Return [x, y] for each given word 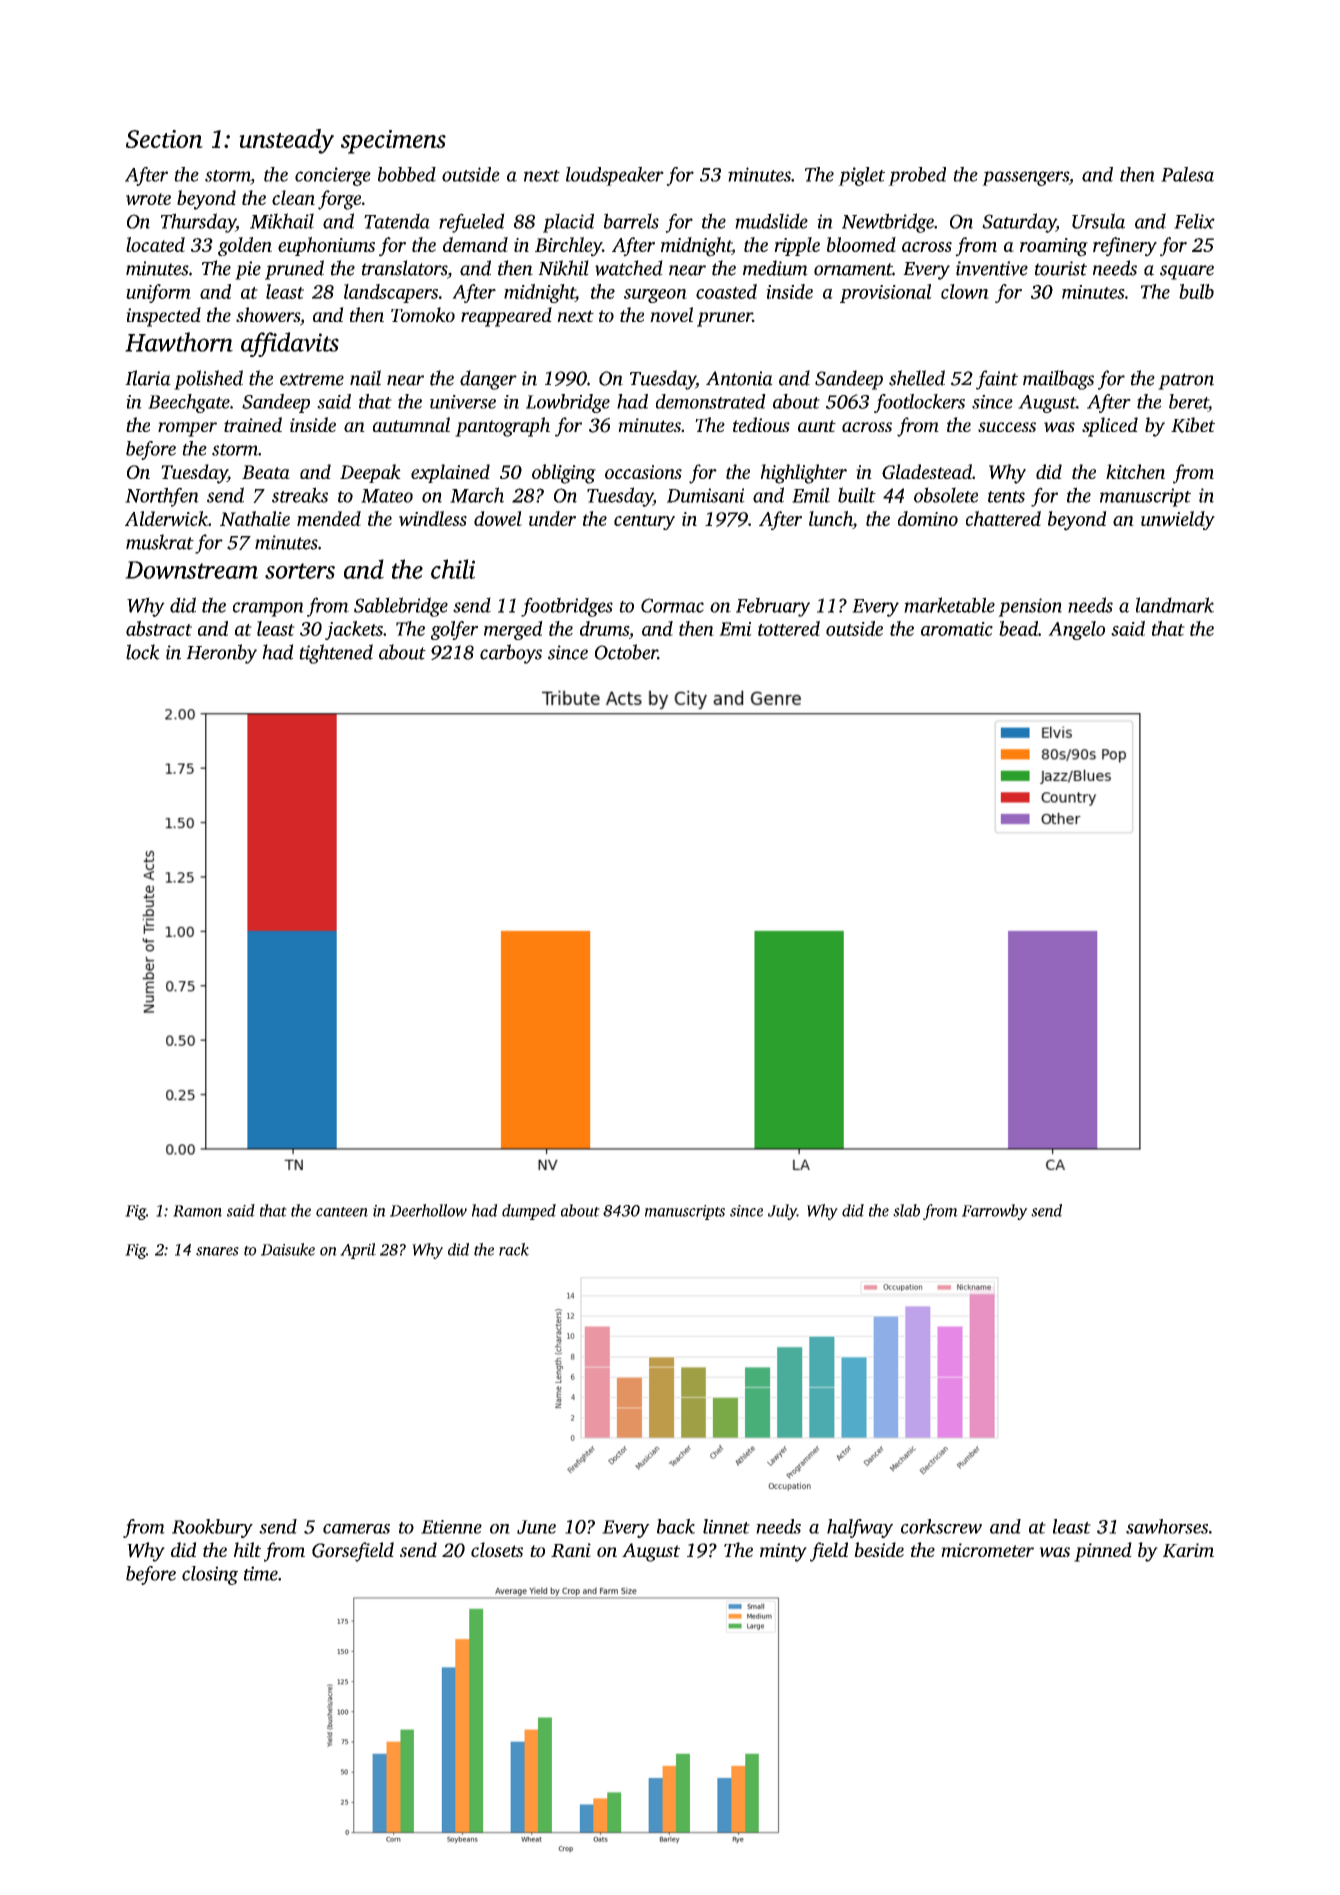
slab [906, 1210]
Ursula [1098, 221]
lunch [831, 518]
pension [1030, 607]
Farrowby [995, 1212]
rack [514, 1249]
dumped [529, 1212]
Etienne [451, 1527]
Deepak [370, 473]
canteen [342, 1212]
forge [339, 200]
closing [210, 1575]
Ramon [197, 1211]
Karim [1188, 1550]
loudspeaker [615, 176]
